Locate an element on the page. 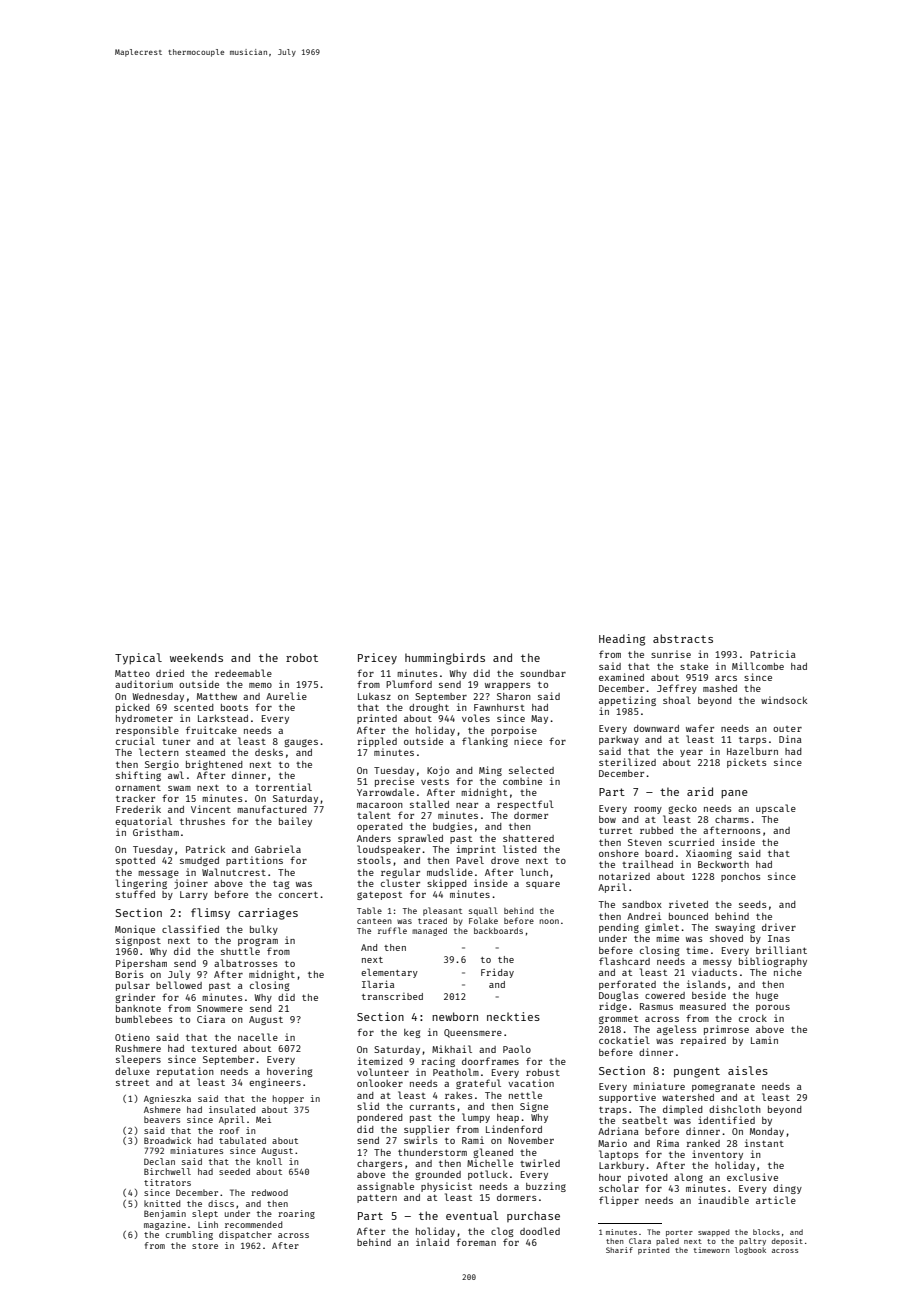 Image resolution: width=924 pixels, height=1308 pixels. torrential is located at coordinates (283, 787).
